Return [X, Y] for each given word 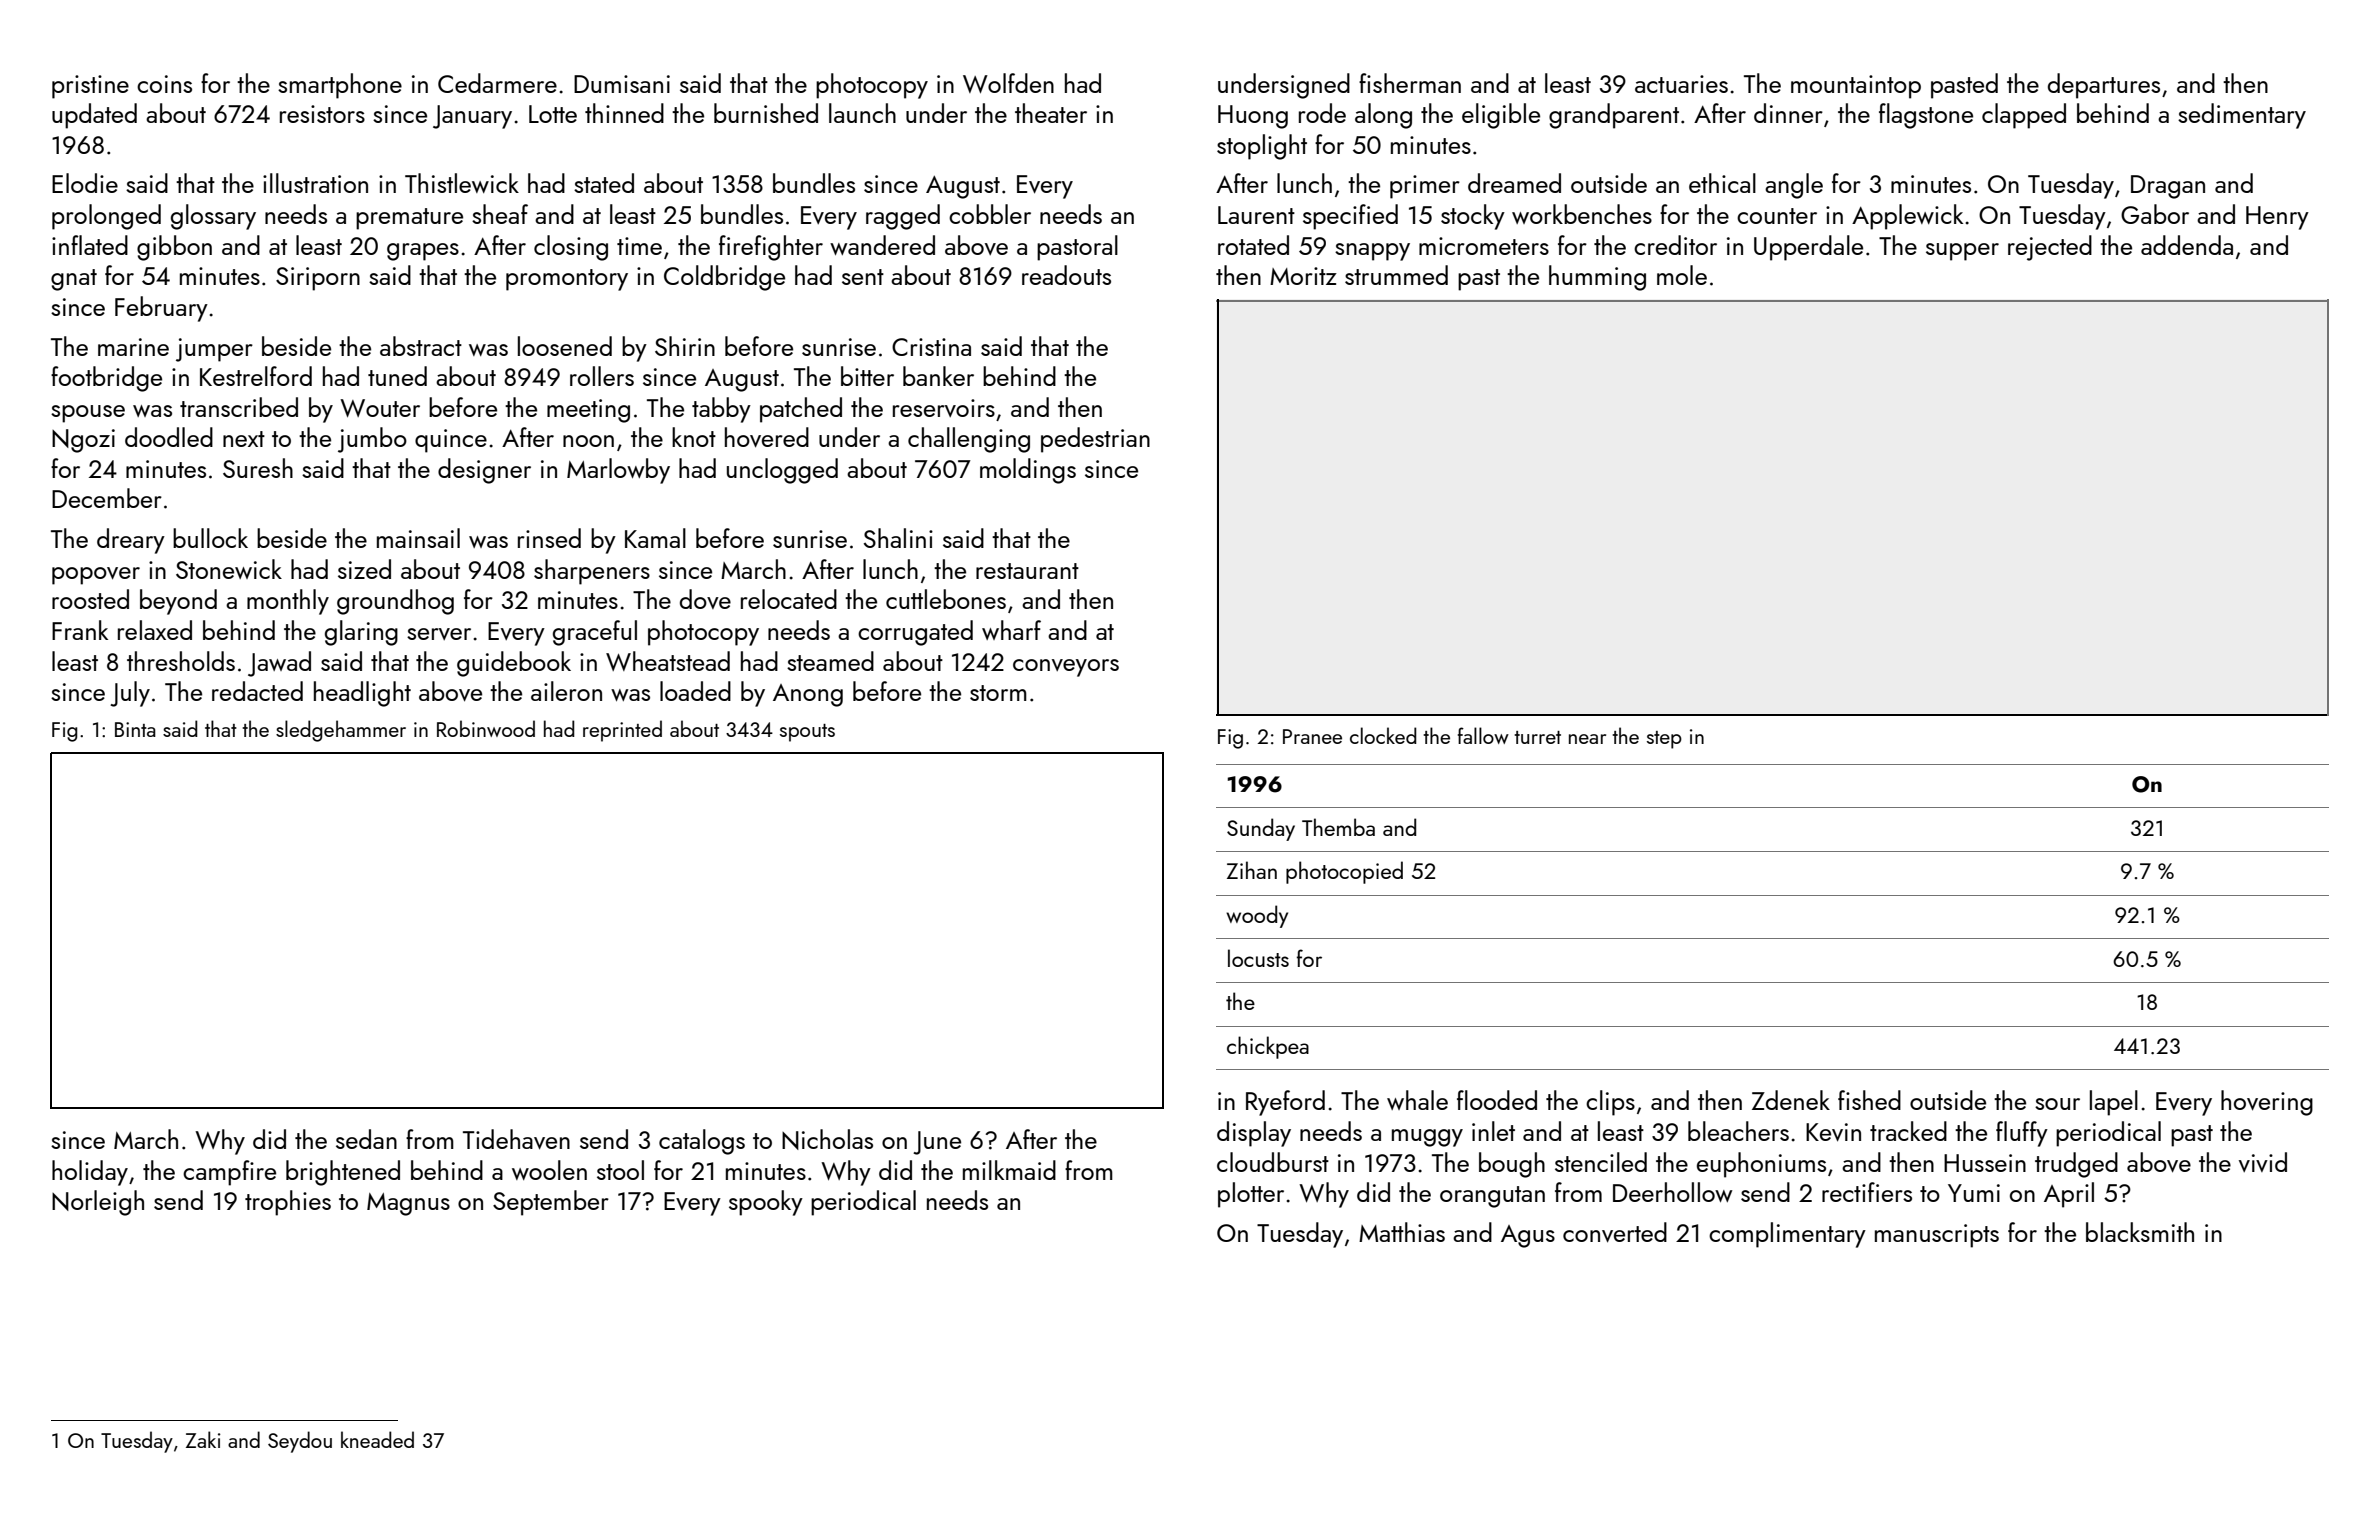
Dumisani [622, 84]
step [1664, 740]
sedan [366, 1139]
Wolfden [1008, 83]
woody [1257, 916]
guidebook [514, 664]
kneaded [377, 1439]
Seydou [300, 1442]
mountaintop [1856, 87]
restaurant [1027, 571]
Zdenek [1791, 1100]
